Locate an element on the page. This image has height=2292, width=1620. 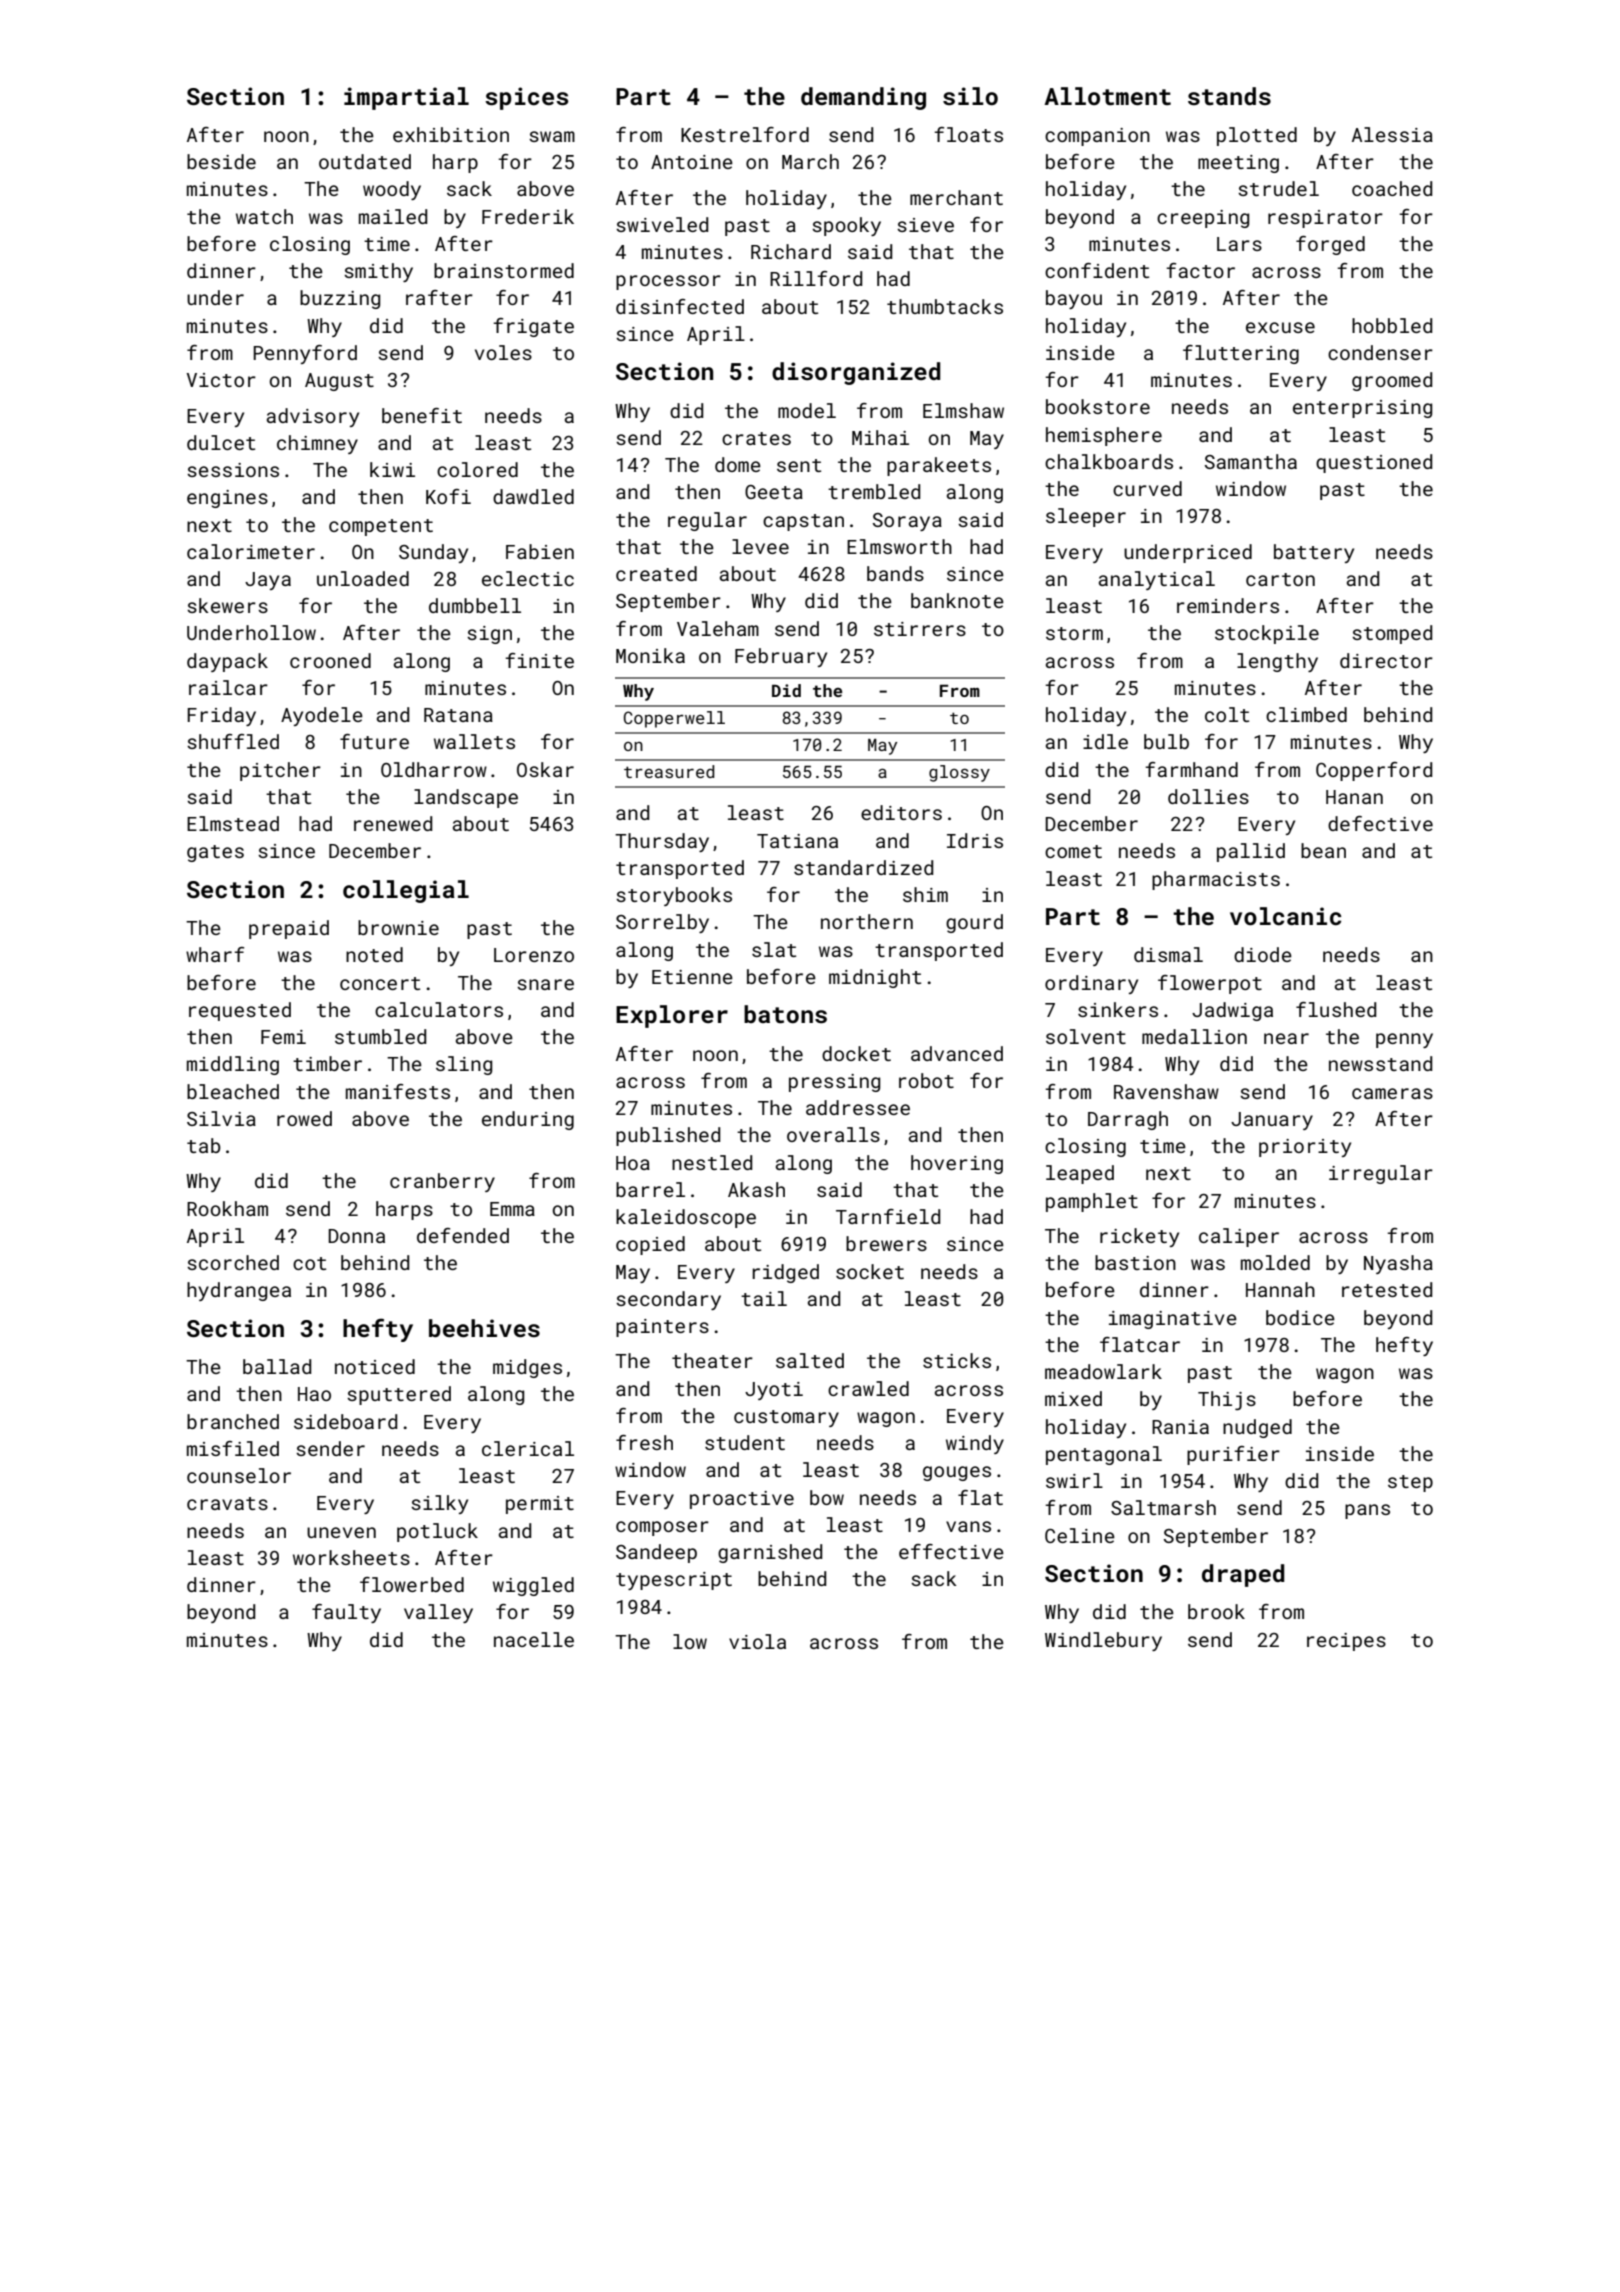
February is located at coordinates (781, 657).
